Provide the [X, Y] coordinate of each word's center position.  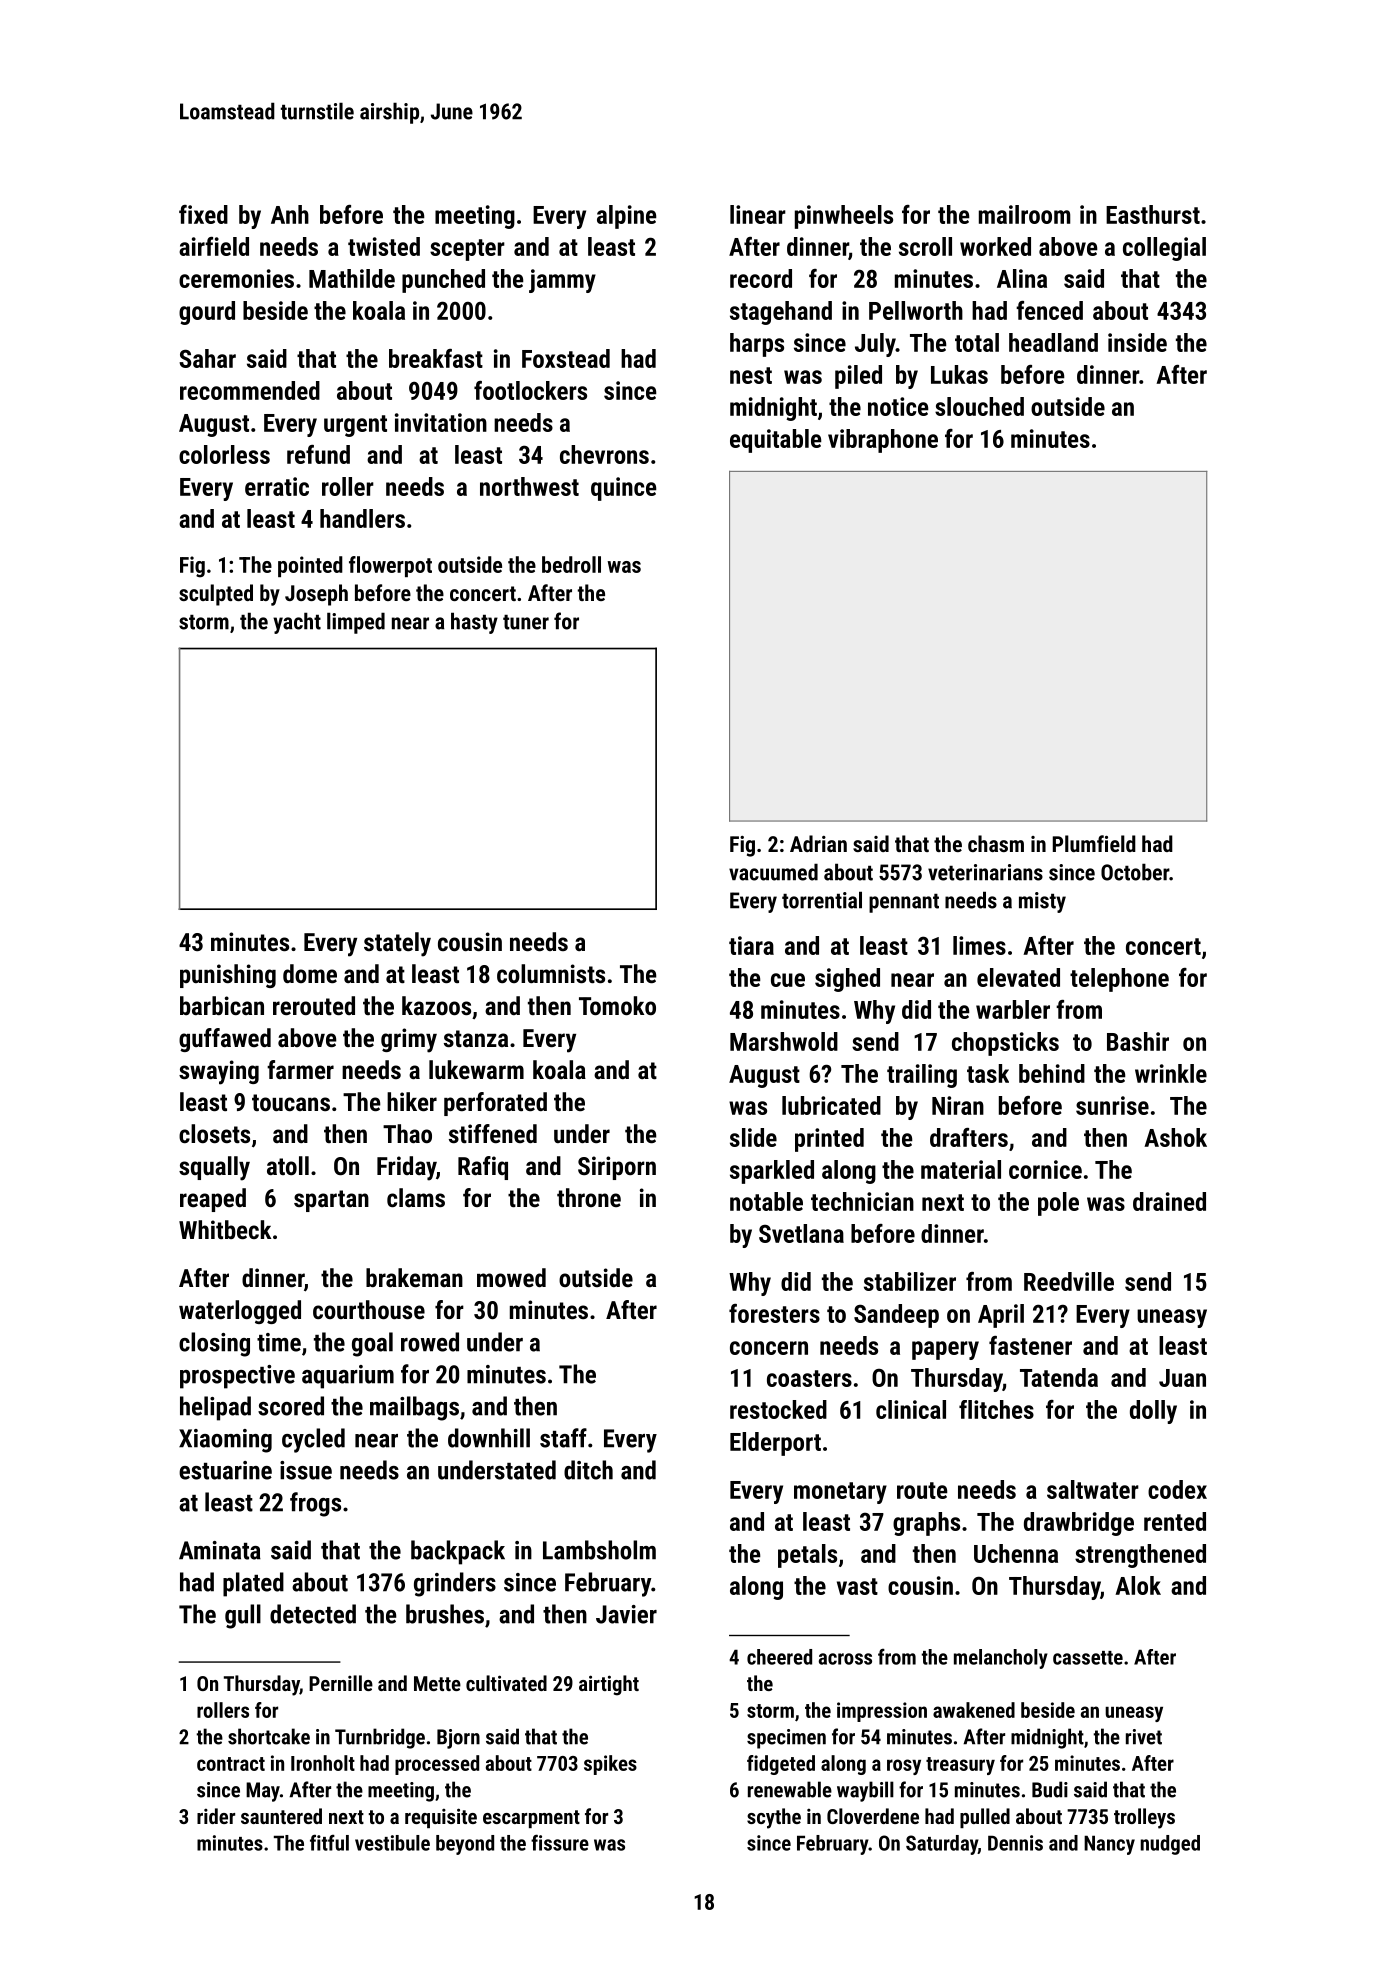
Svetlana [801, 1233]
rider [216, 1816]
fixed [203, 214]
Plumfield [1094, 843]
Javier [626, 1614]
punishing [228, 976]
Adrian [818, 843]
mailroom [1025, 214]
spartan [331, 1201]
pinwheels [844, 217]
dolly [1153, 1412]
